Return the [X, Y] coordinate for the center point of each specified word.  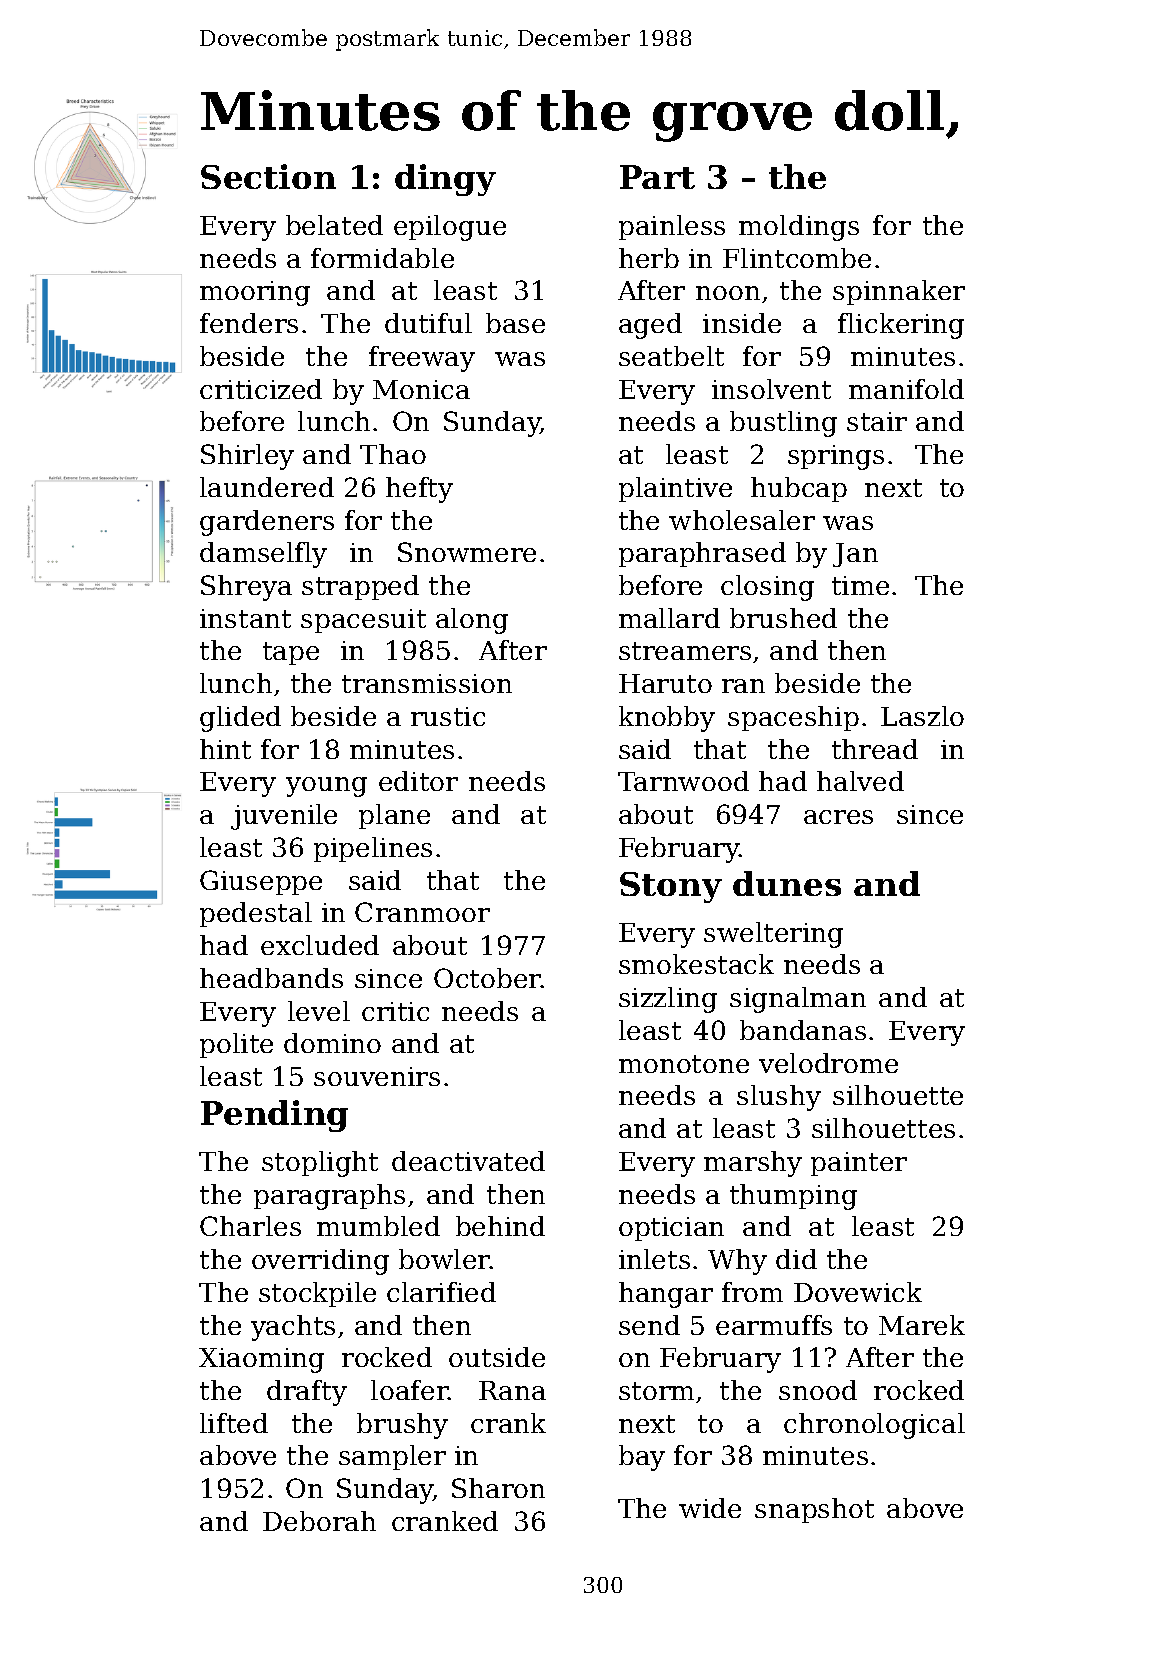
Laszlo [922, 716]
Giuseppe [261, 882]
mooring [255, 293]
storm [656, 1391]
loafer [410, 1390]
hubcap [799, 489]
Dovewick [858, 1292]
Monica [421, 389]
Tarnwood [683, 781]
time [860, 585]
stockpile [317, 1294]
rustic [448, 716]
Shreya [246, 588]
